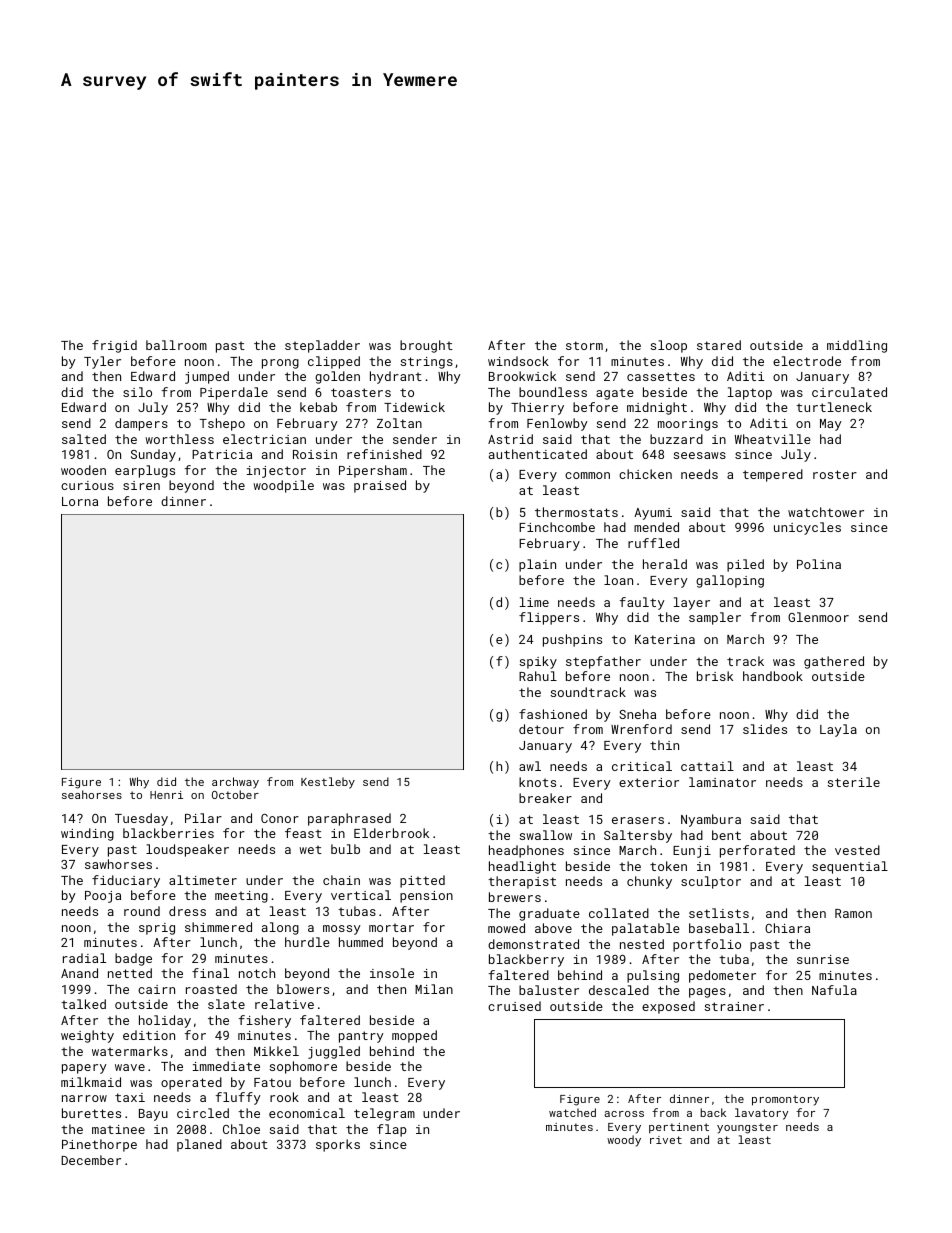 The height and width of the screenshot is (1233, 952). Describe the element at coordinates (103, 897) in the screenshot. I see `Pooja` at that location.
